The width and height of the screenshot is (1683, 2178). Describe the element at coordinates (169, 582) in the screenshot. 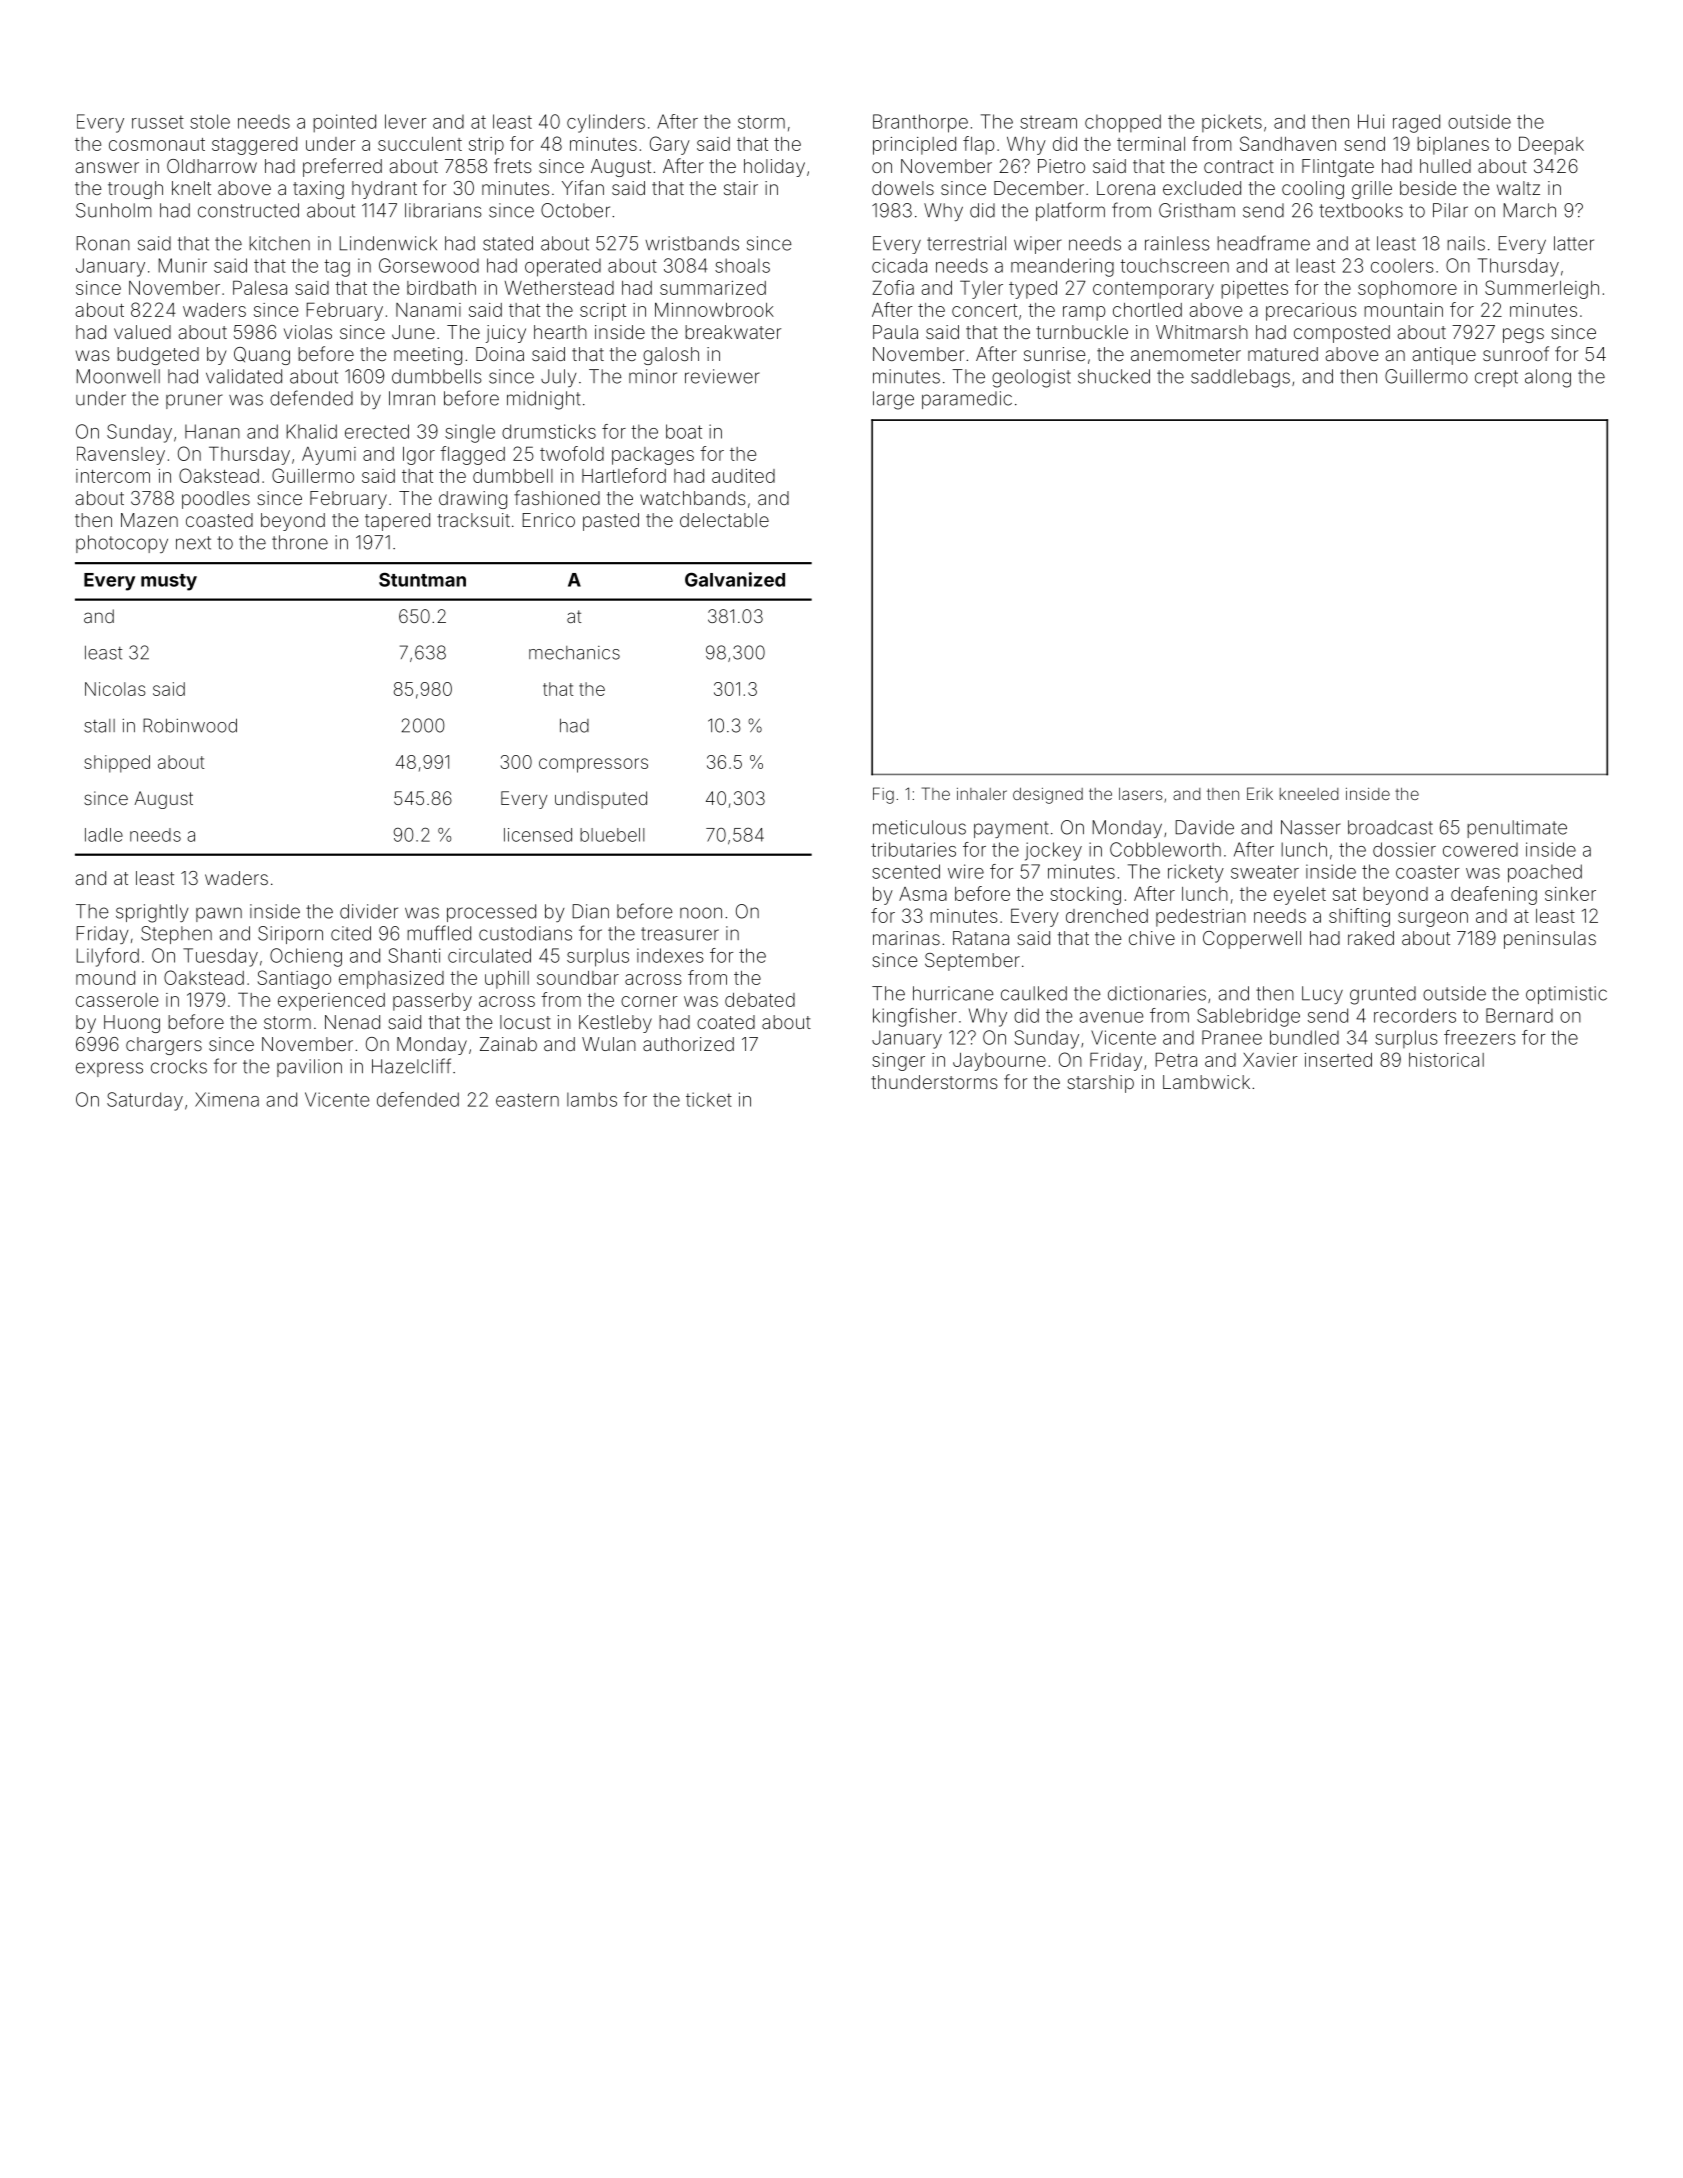

I see `musty` at that location.
